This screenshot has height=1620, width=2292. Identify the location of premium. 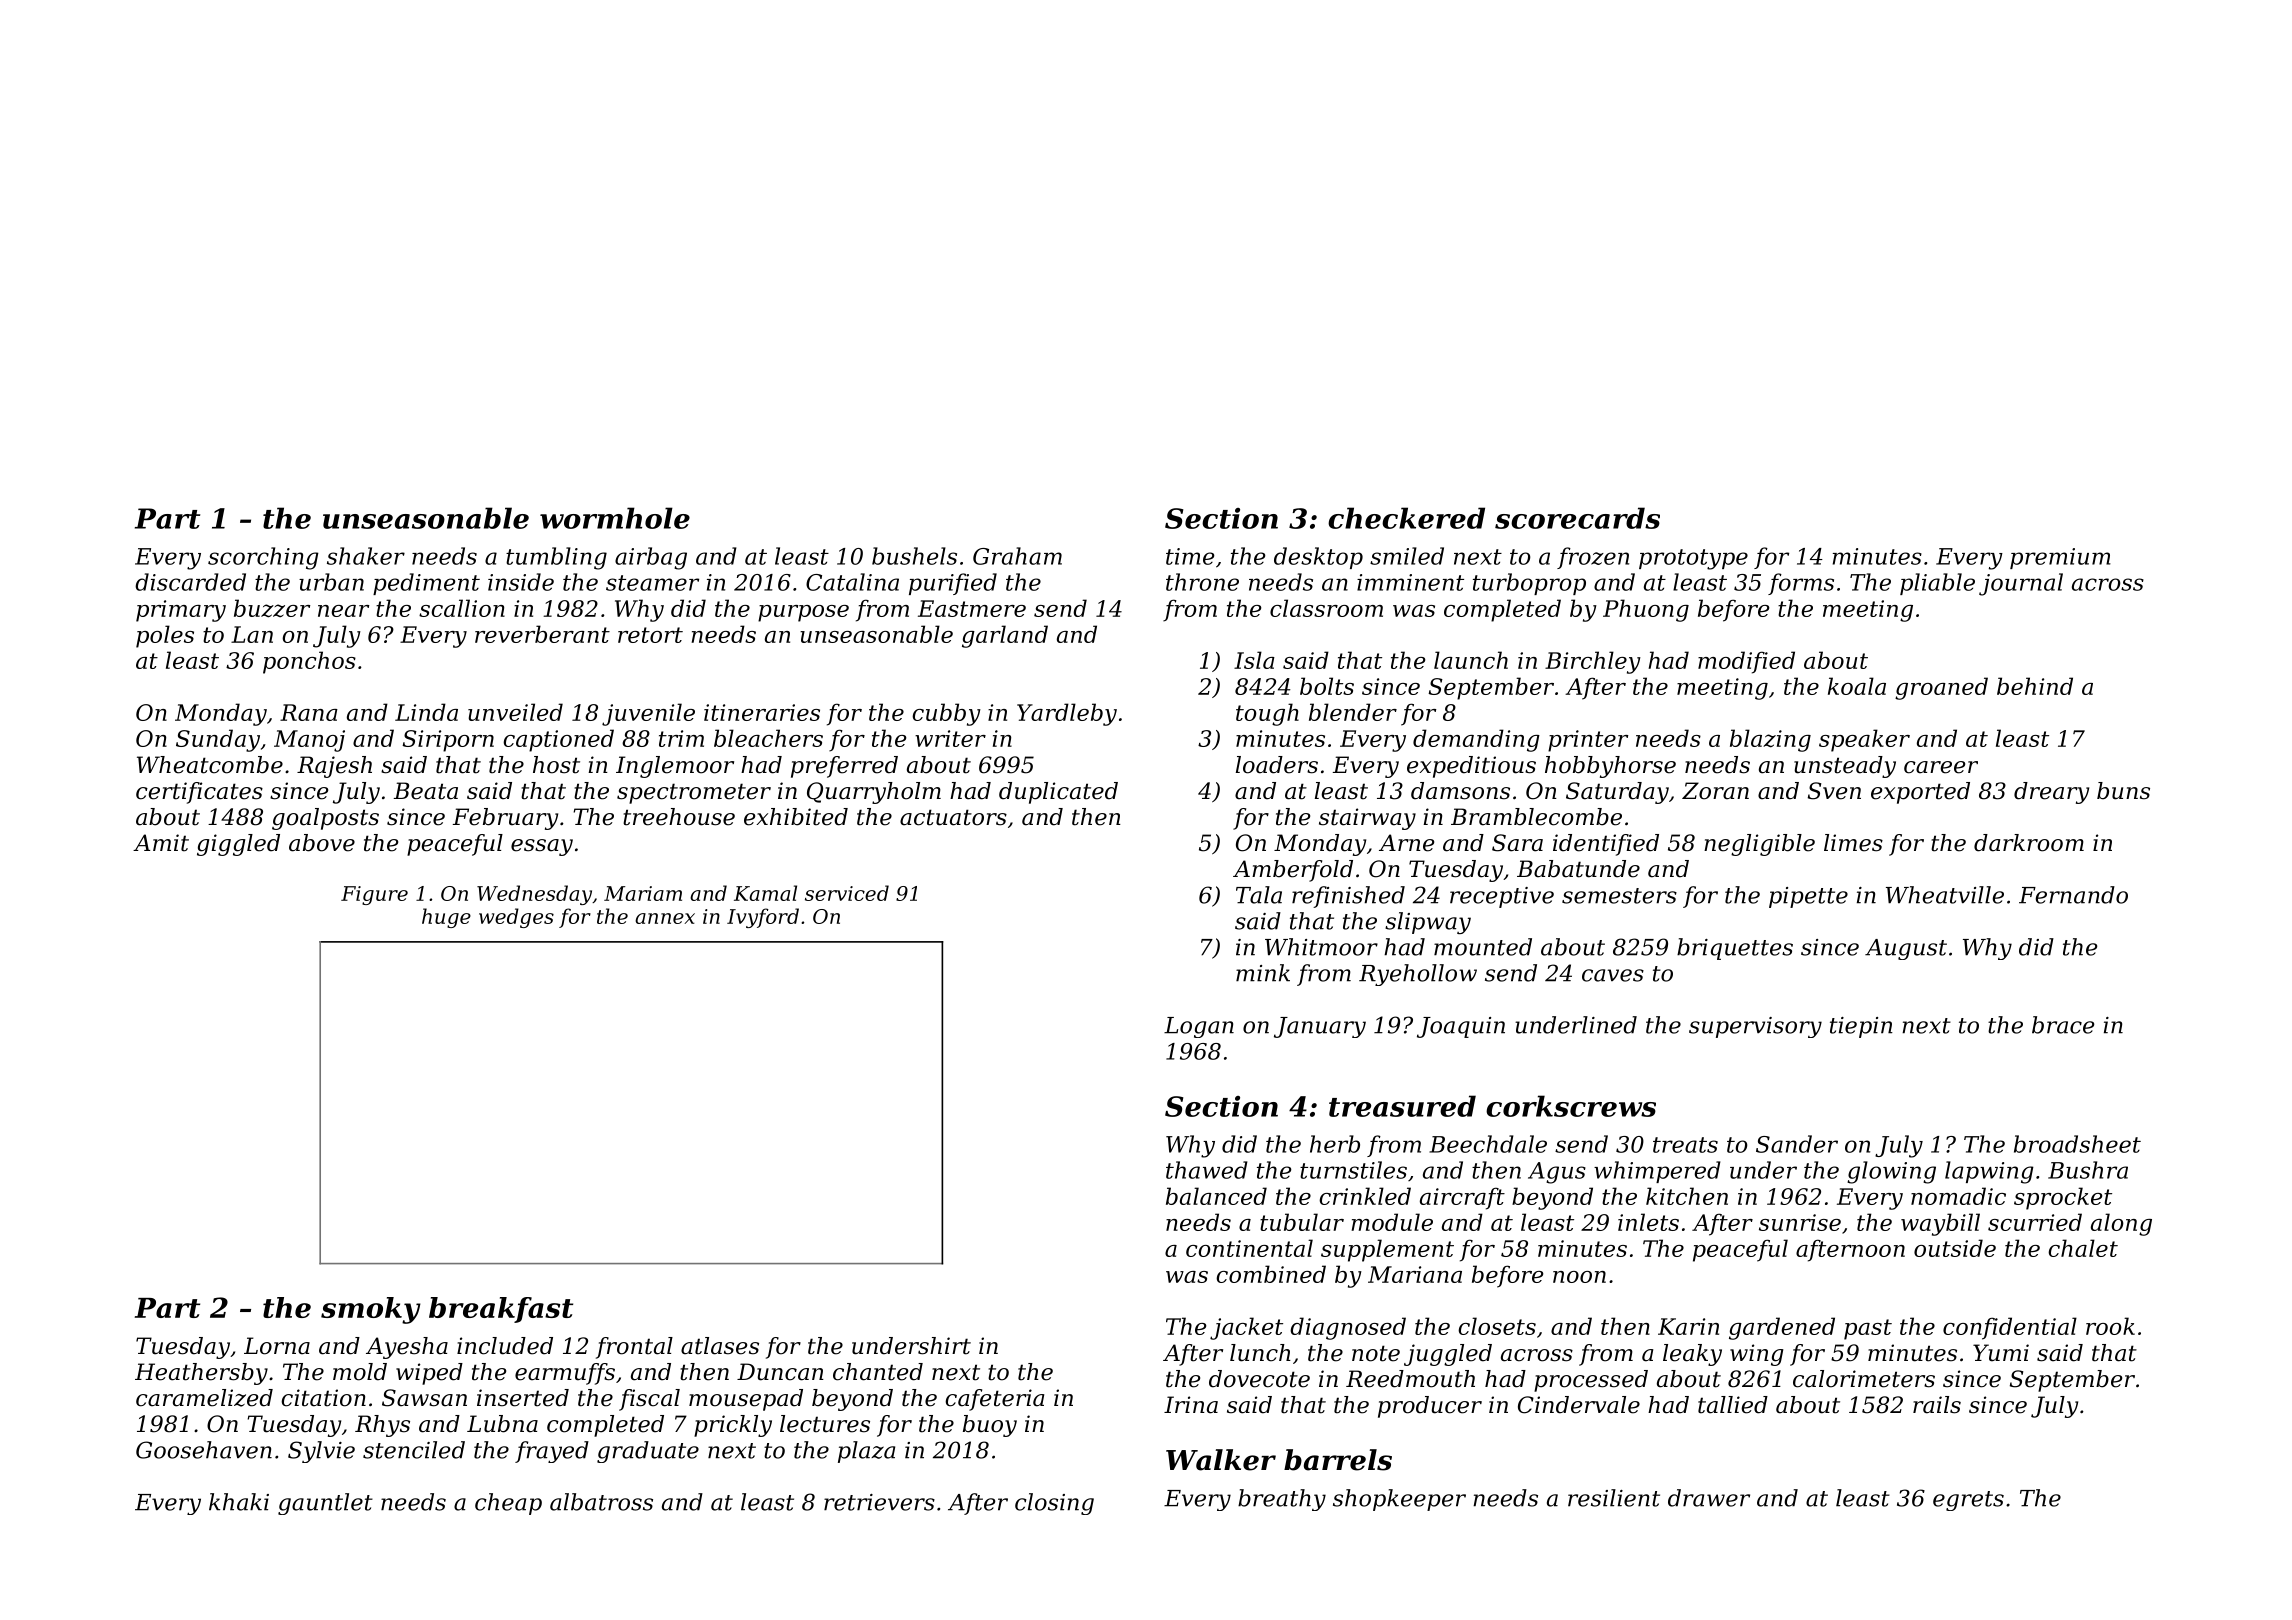
(2060, 558).
